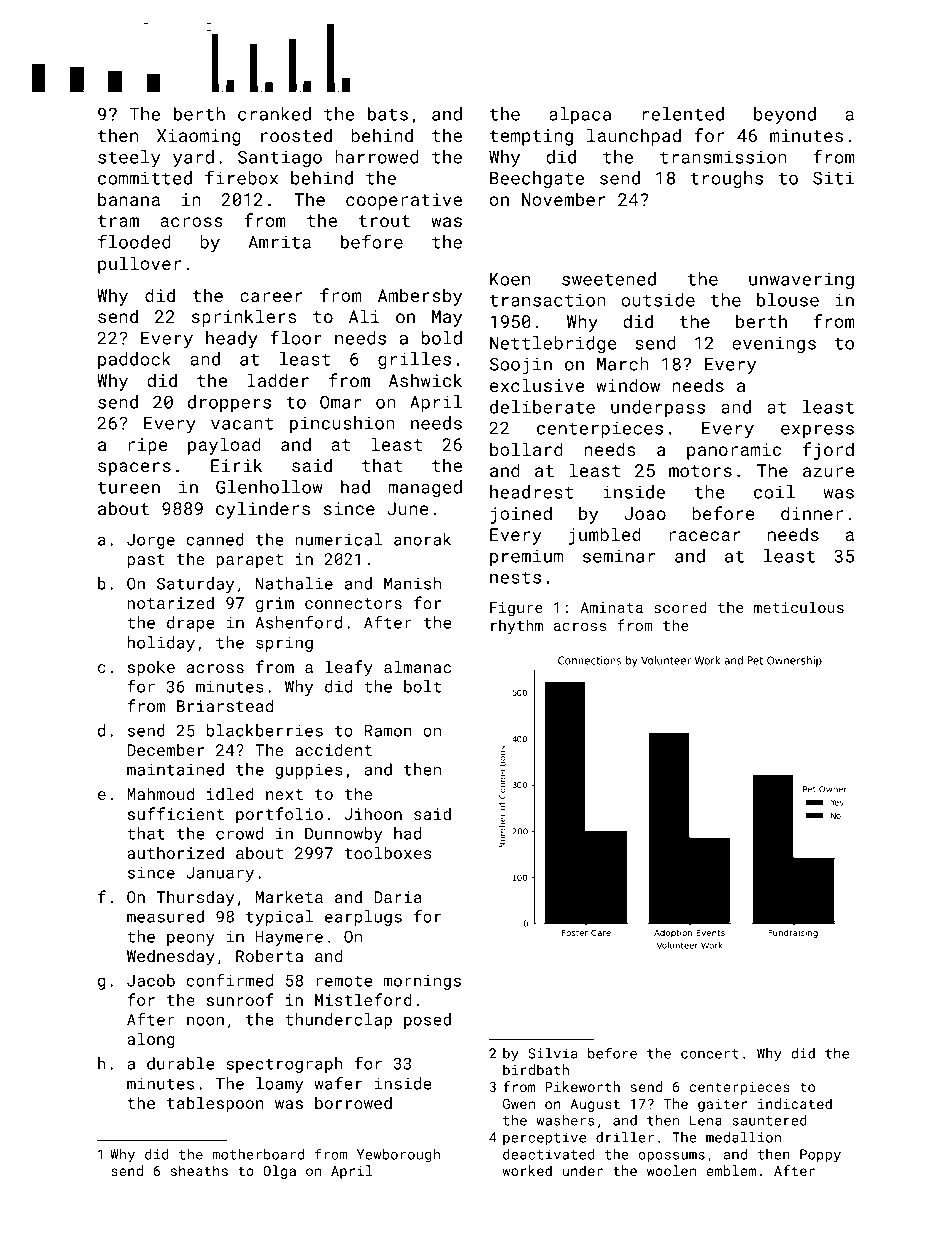  Describe the element at coordinates (549, 1154) in the document. I see `deactivated` at that location.
